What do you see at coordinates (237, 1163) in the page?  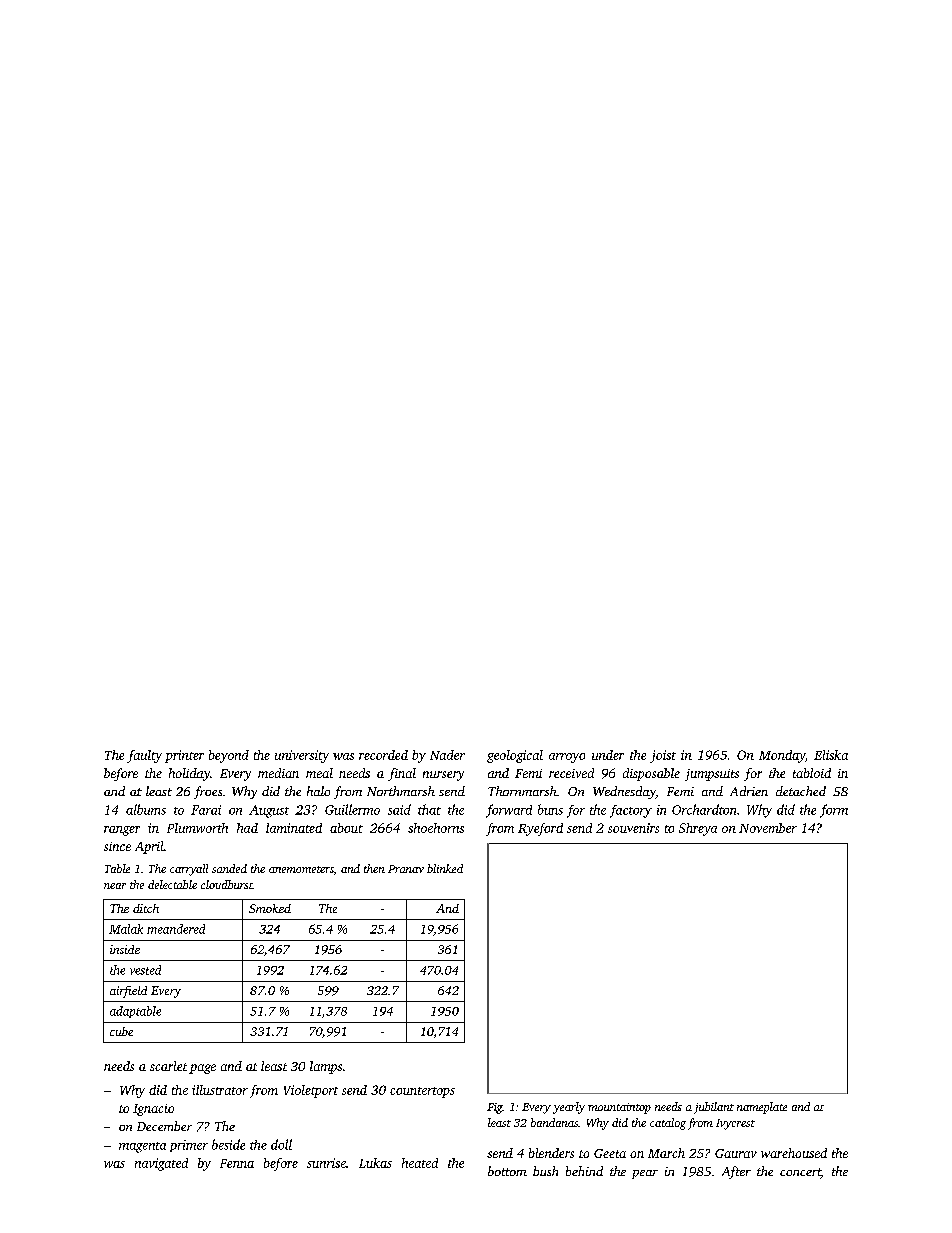 I see `Fenna` at bounding box center [237, 1163].
